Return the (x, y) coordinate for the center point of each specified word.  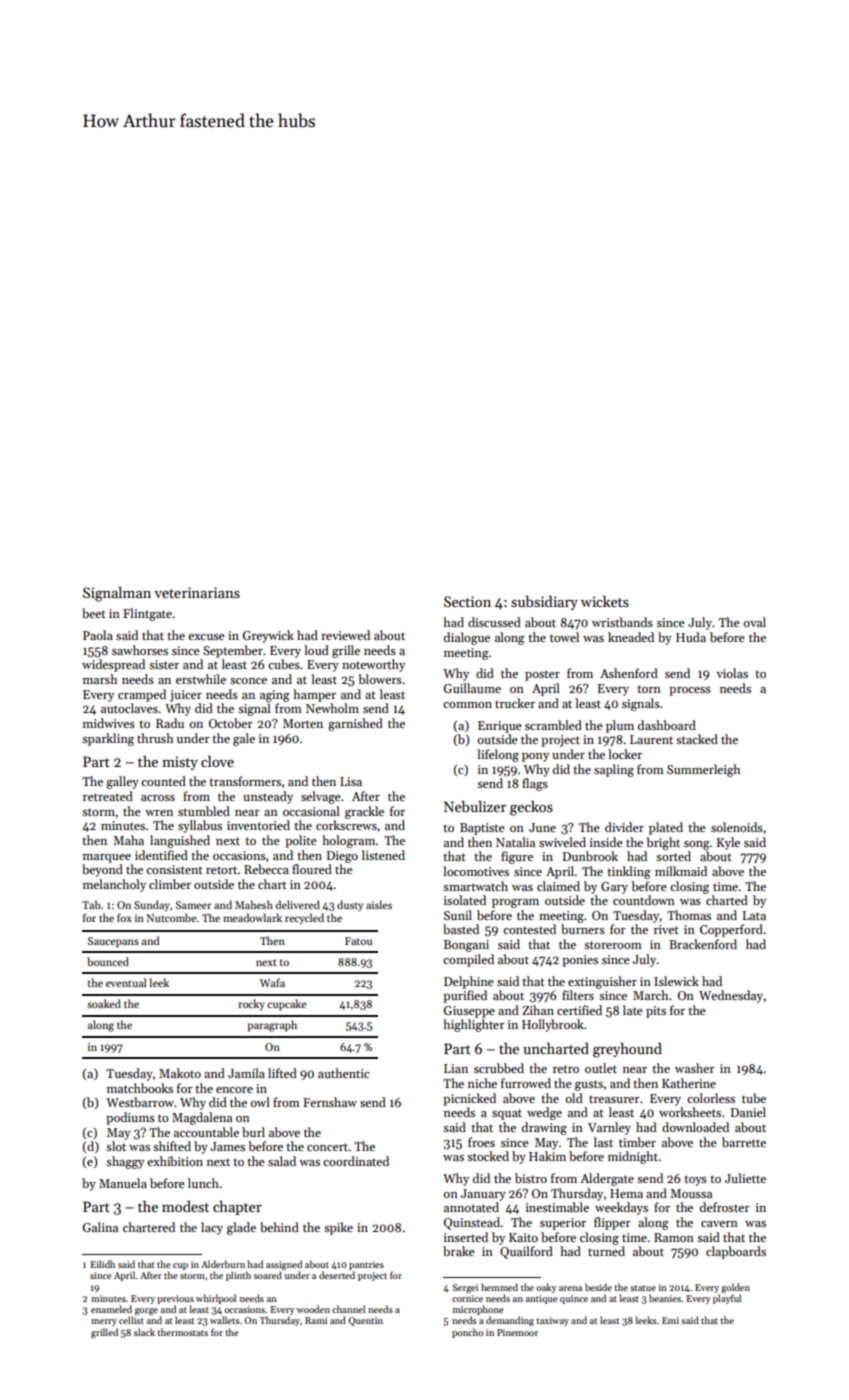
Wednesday (731, 996)
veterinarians (197, 592)
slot (116, 1146)
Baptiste (482, 829)
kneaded (631, 637)
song (697, 845)
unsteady (268, 797)
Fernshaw (330, 1102)
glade (241, 1228)
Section (467, 601)
